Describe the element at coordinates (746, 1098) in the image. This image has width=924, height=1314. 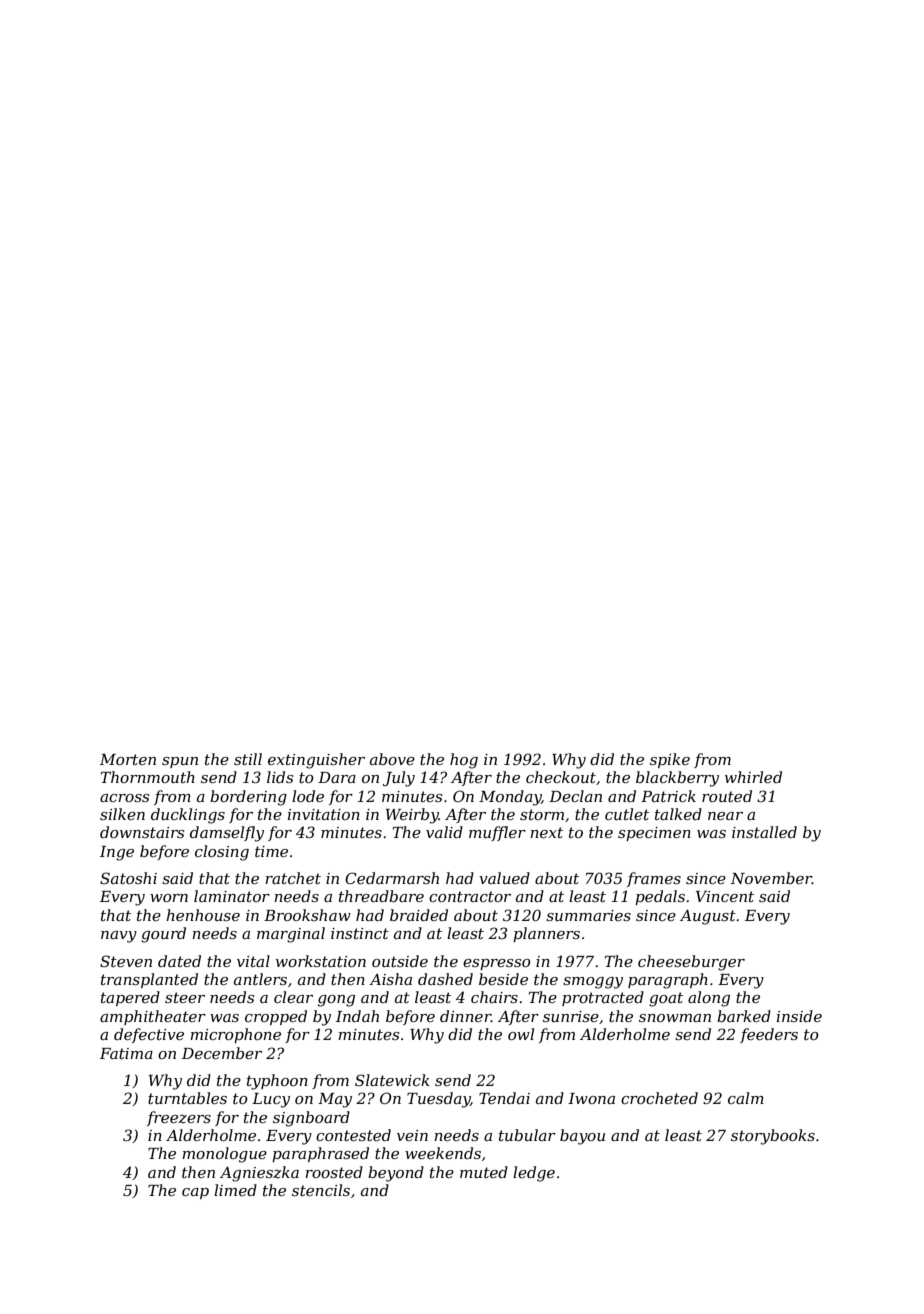
I see `calm` at that location.
